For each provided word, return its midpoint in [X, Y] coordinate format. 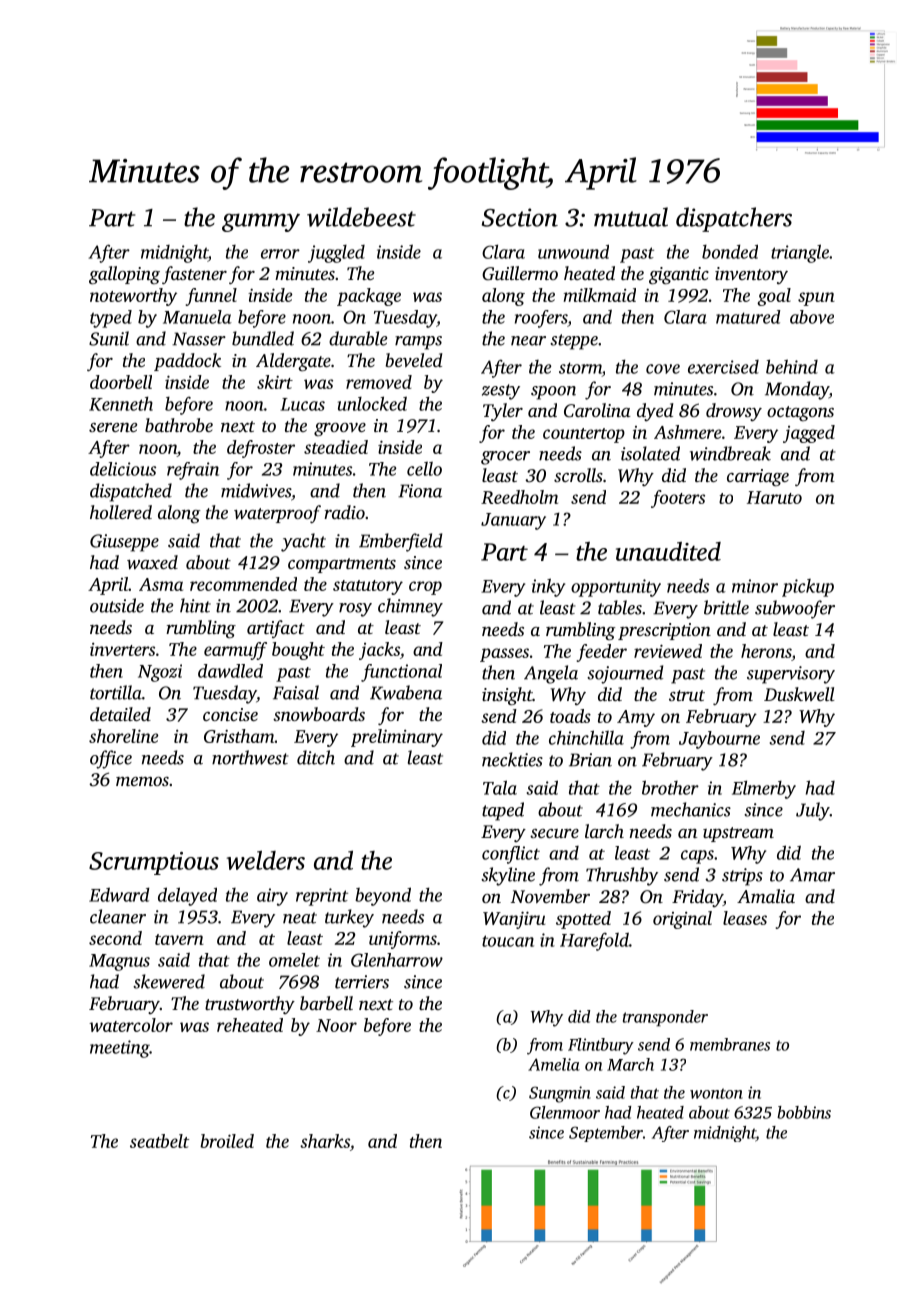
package [369, 297]
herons [766, 651]
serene [113, 427]
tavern [179, 939]
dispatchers [734, 219]
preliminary [397, 738]
